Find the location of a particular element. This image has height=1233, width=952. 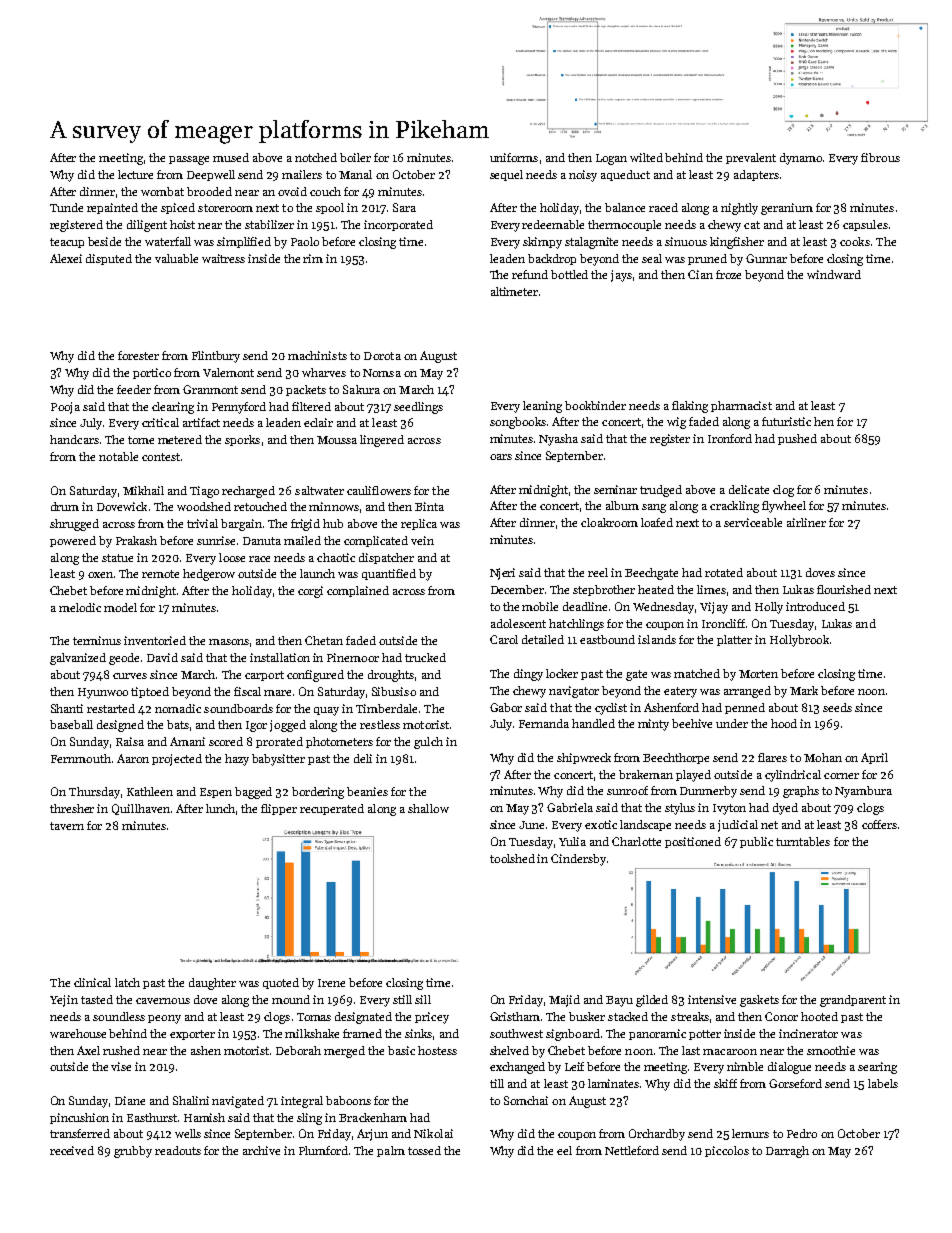

locker is located at coordinates (562, 673).
